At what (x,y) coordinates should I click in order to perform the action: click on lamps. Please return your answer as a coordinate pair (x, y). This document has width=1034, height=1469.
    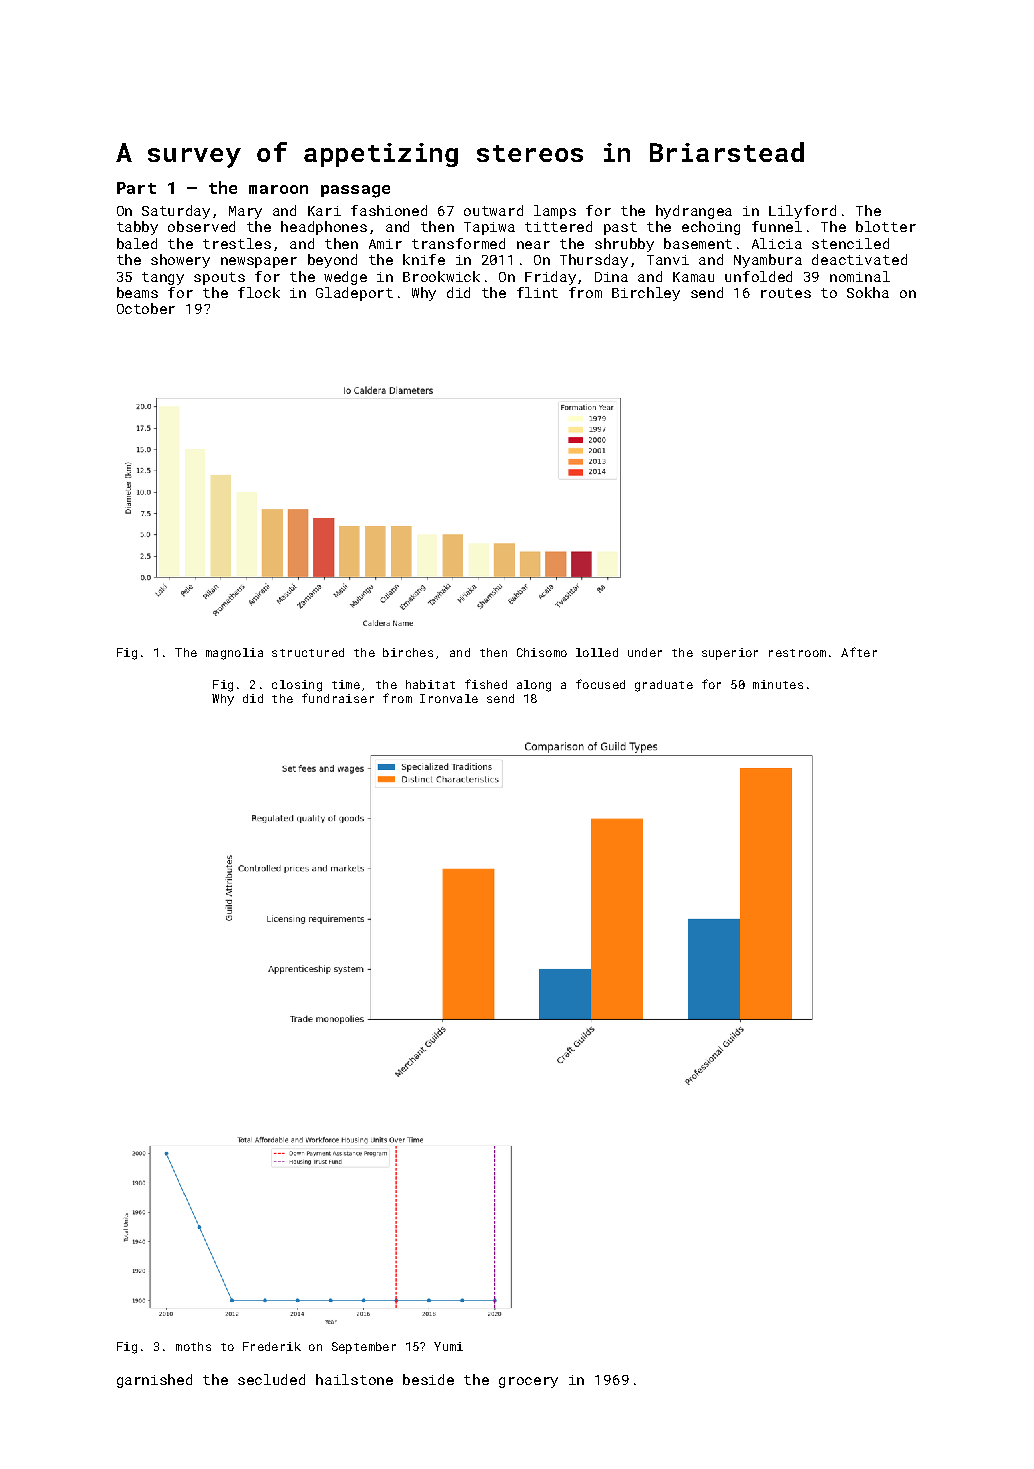
    Looking at the image, I should click on (555, 212).
